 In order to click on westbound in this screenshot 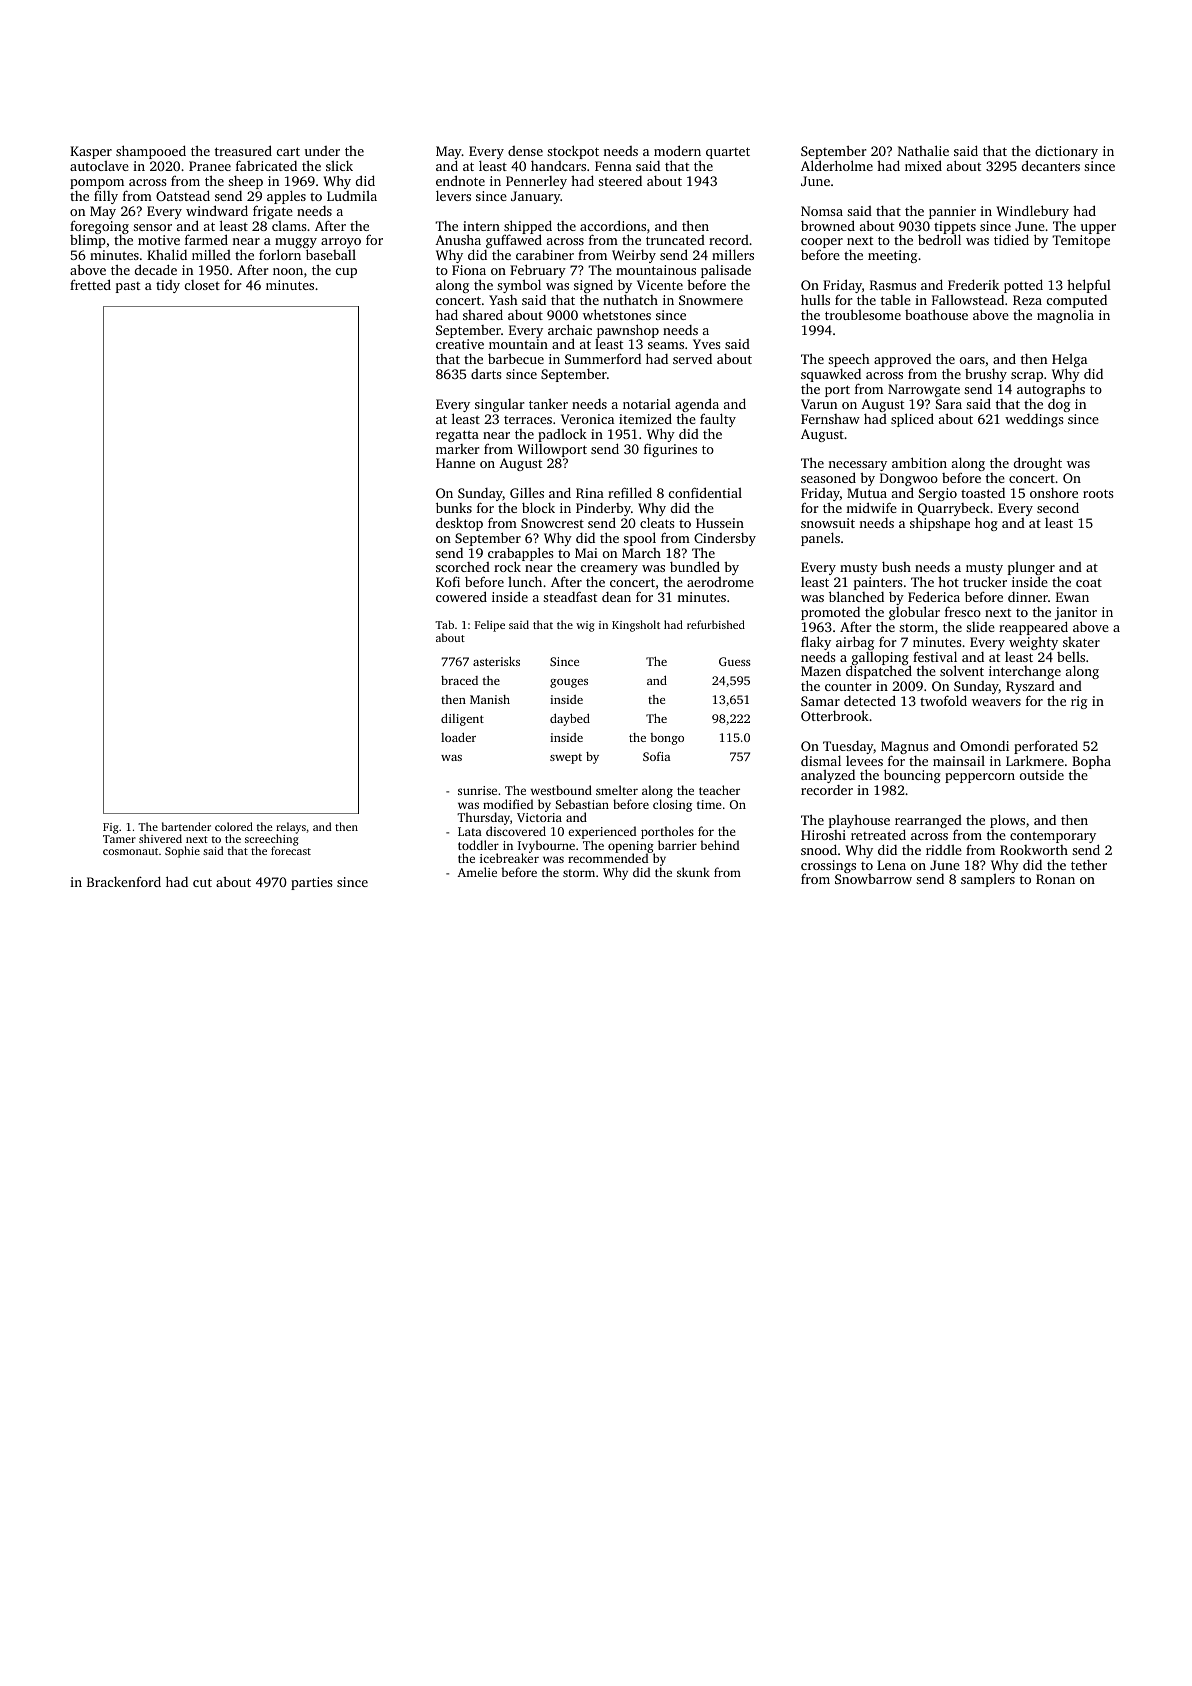, I will do `click(561, 790)`.
